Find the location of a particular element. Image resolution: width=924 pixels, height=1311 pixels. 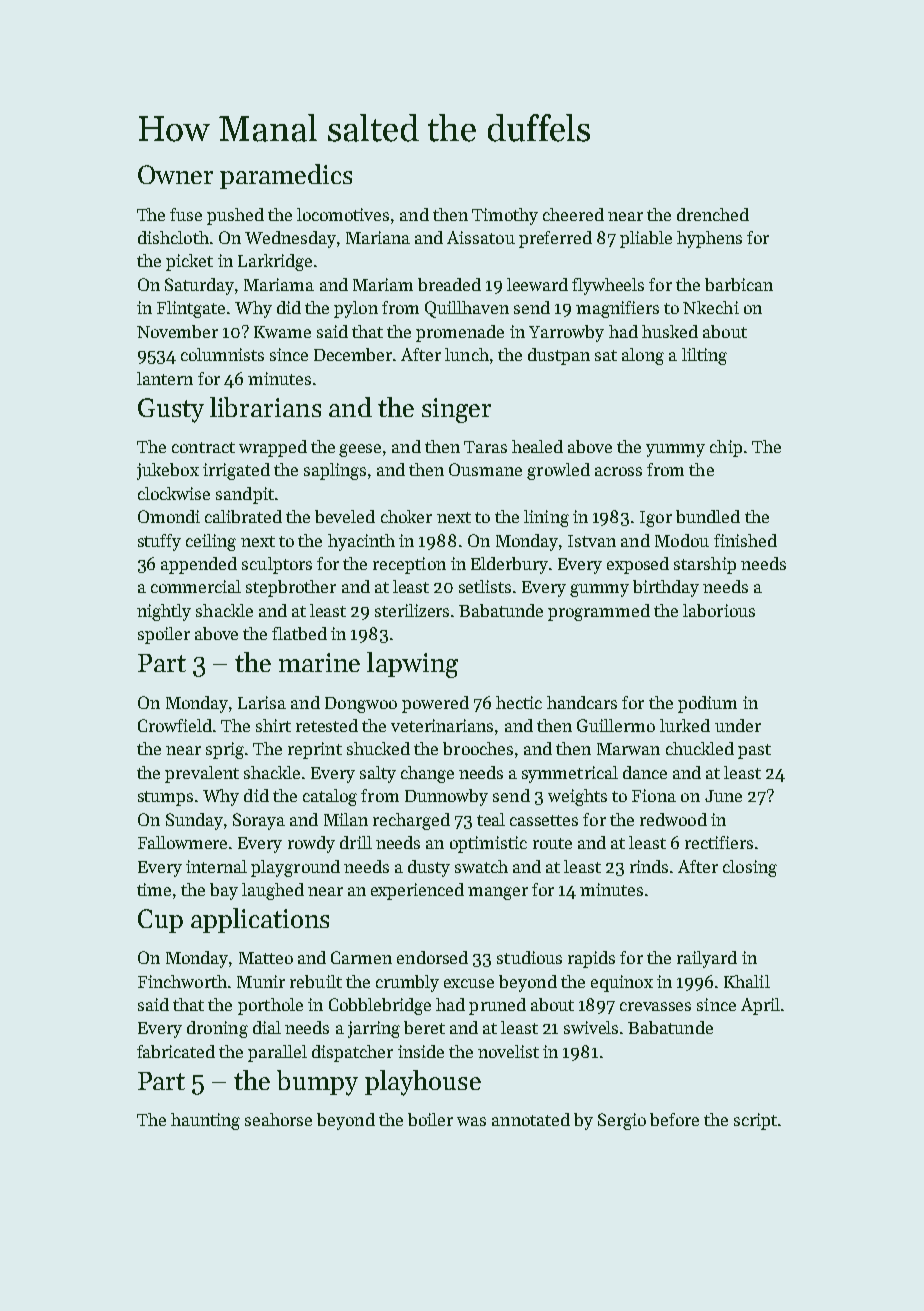

powered is located at coordinates (435, 704).
